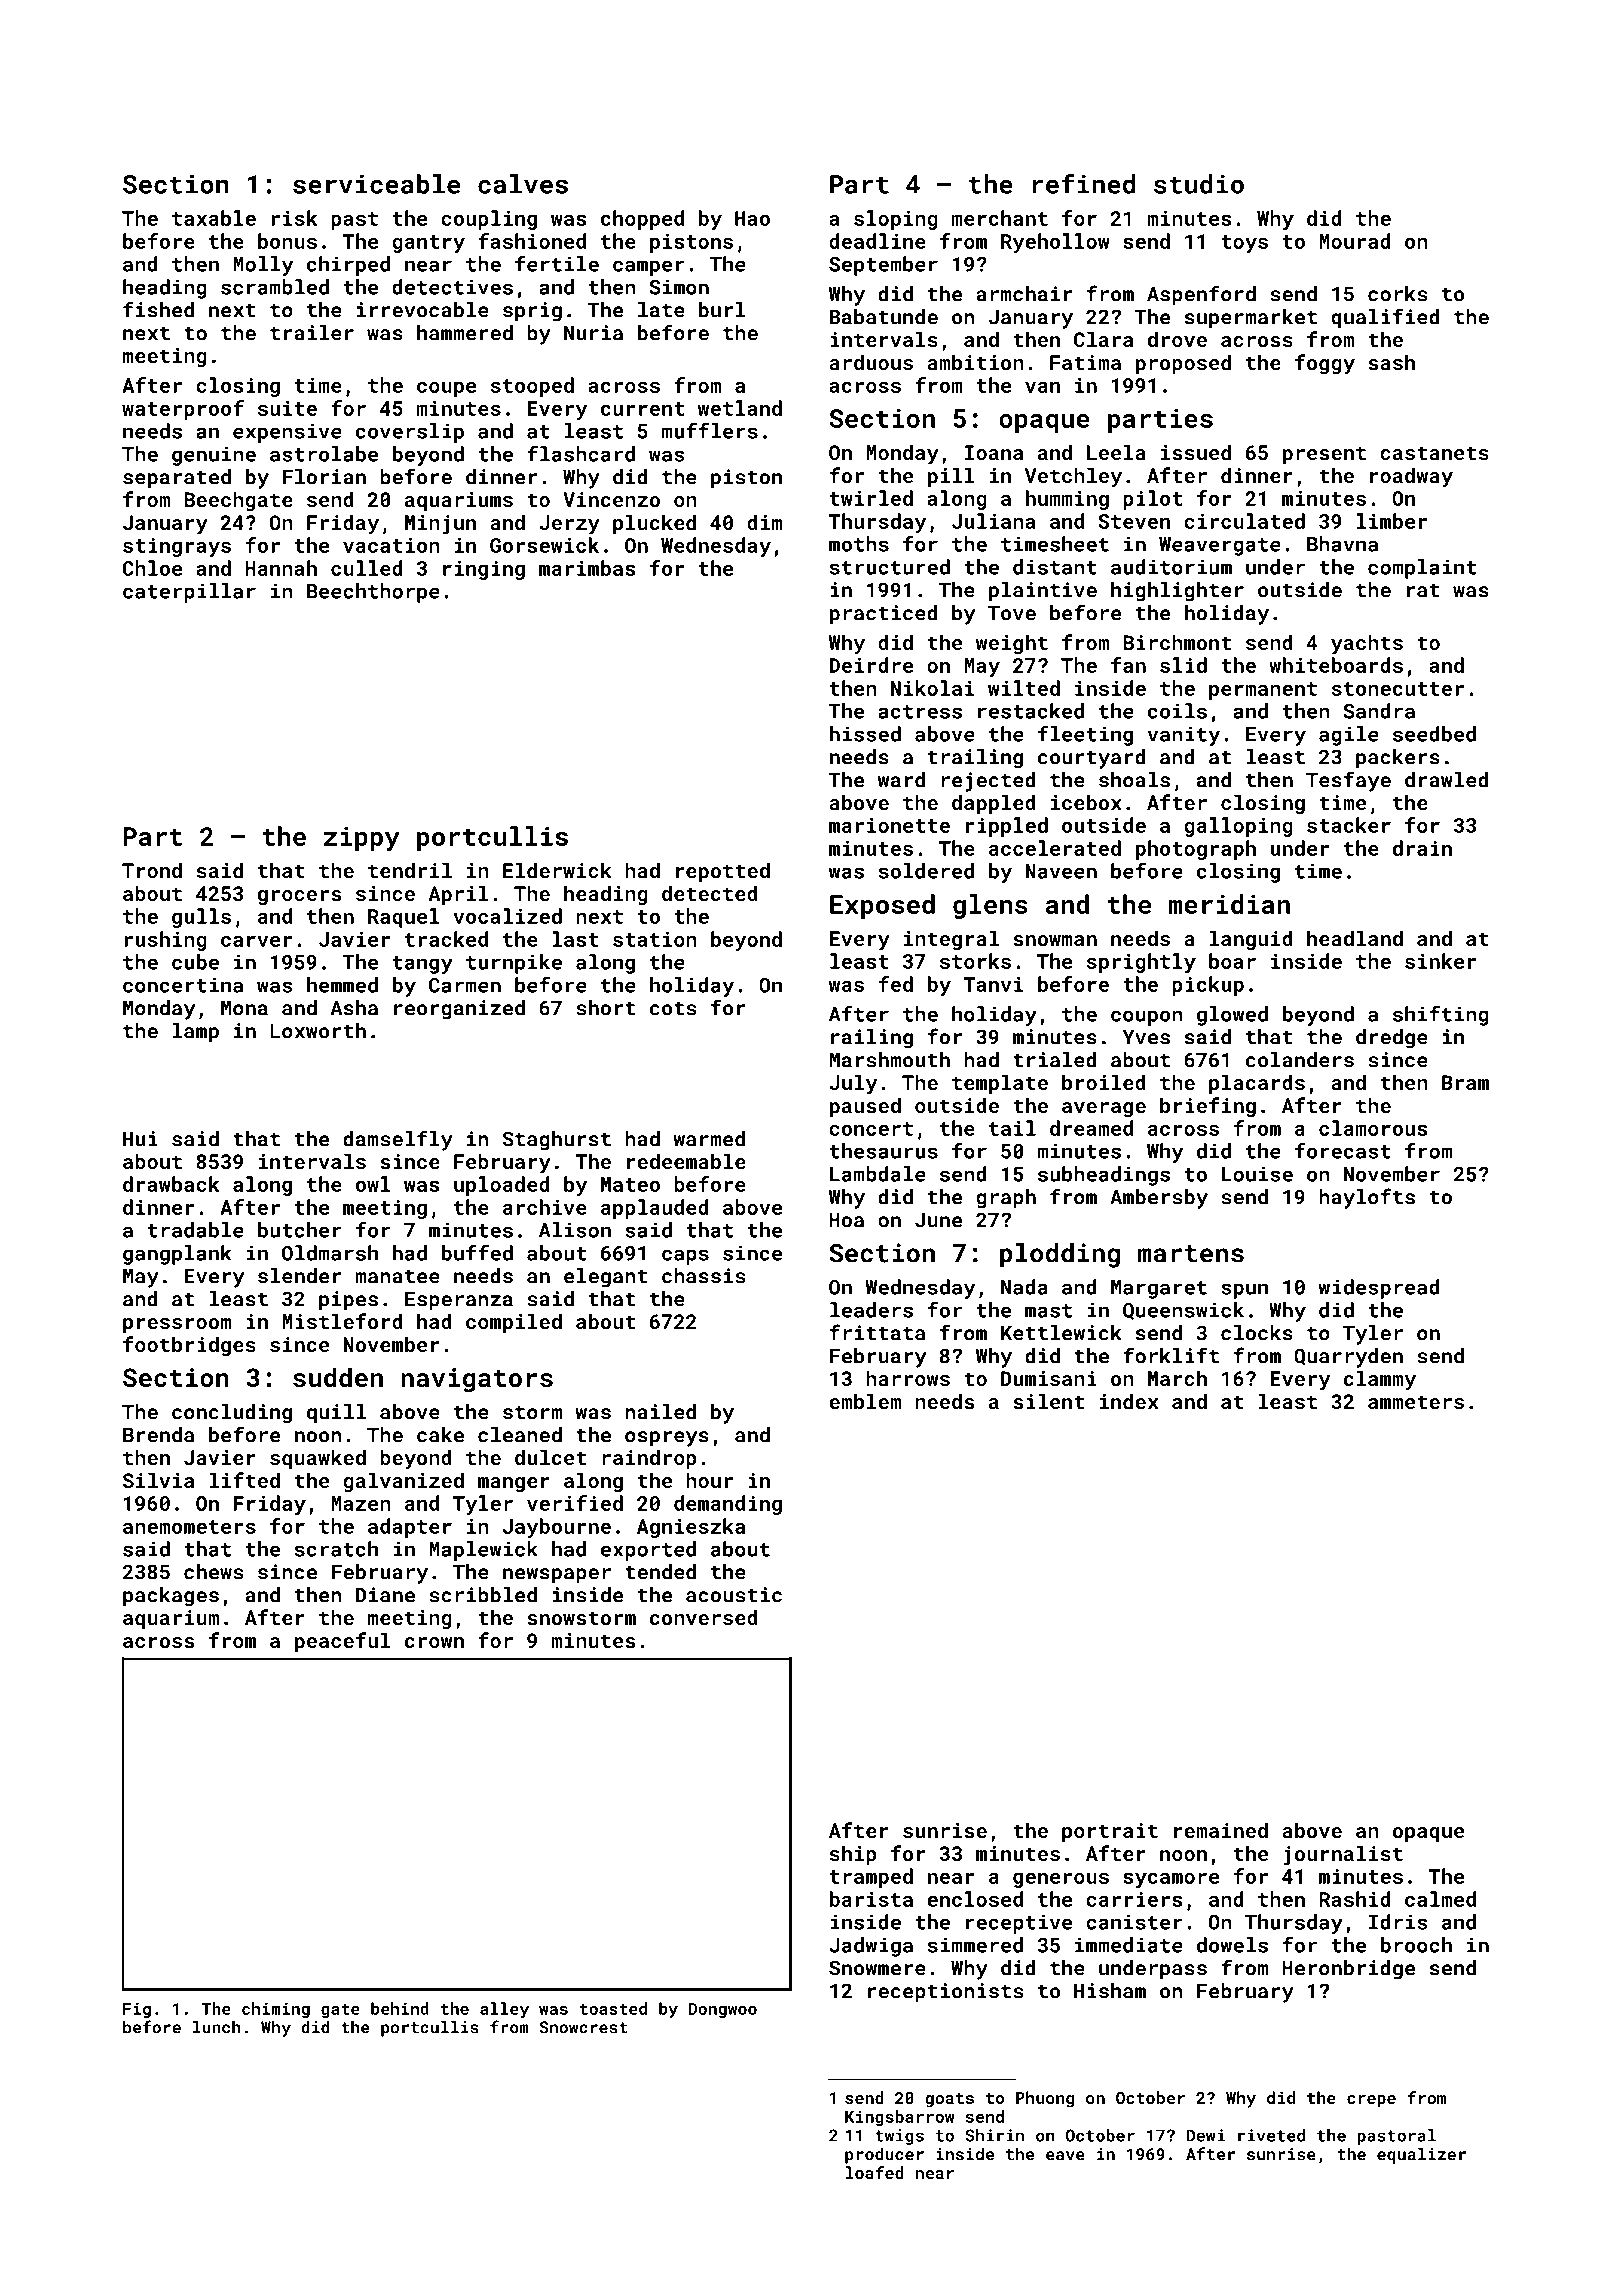 This document has height=2292, width=1620. I want to click on ammeters, so click(1416, 1402).
